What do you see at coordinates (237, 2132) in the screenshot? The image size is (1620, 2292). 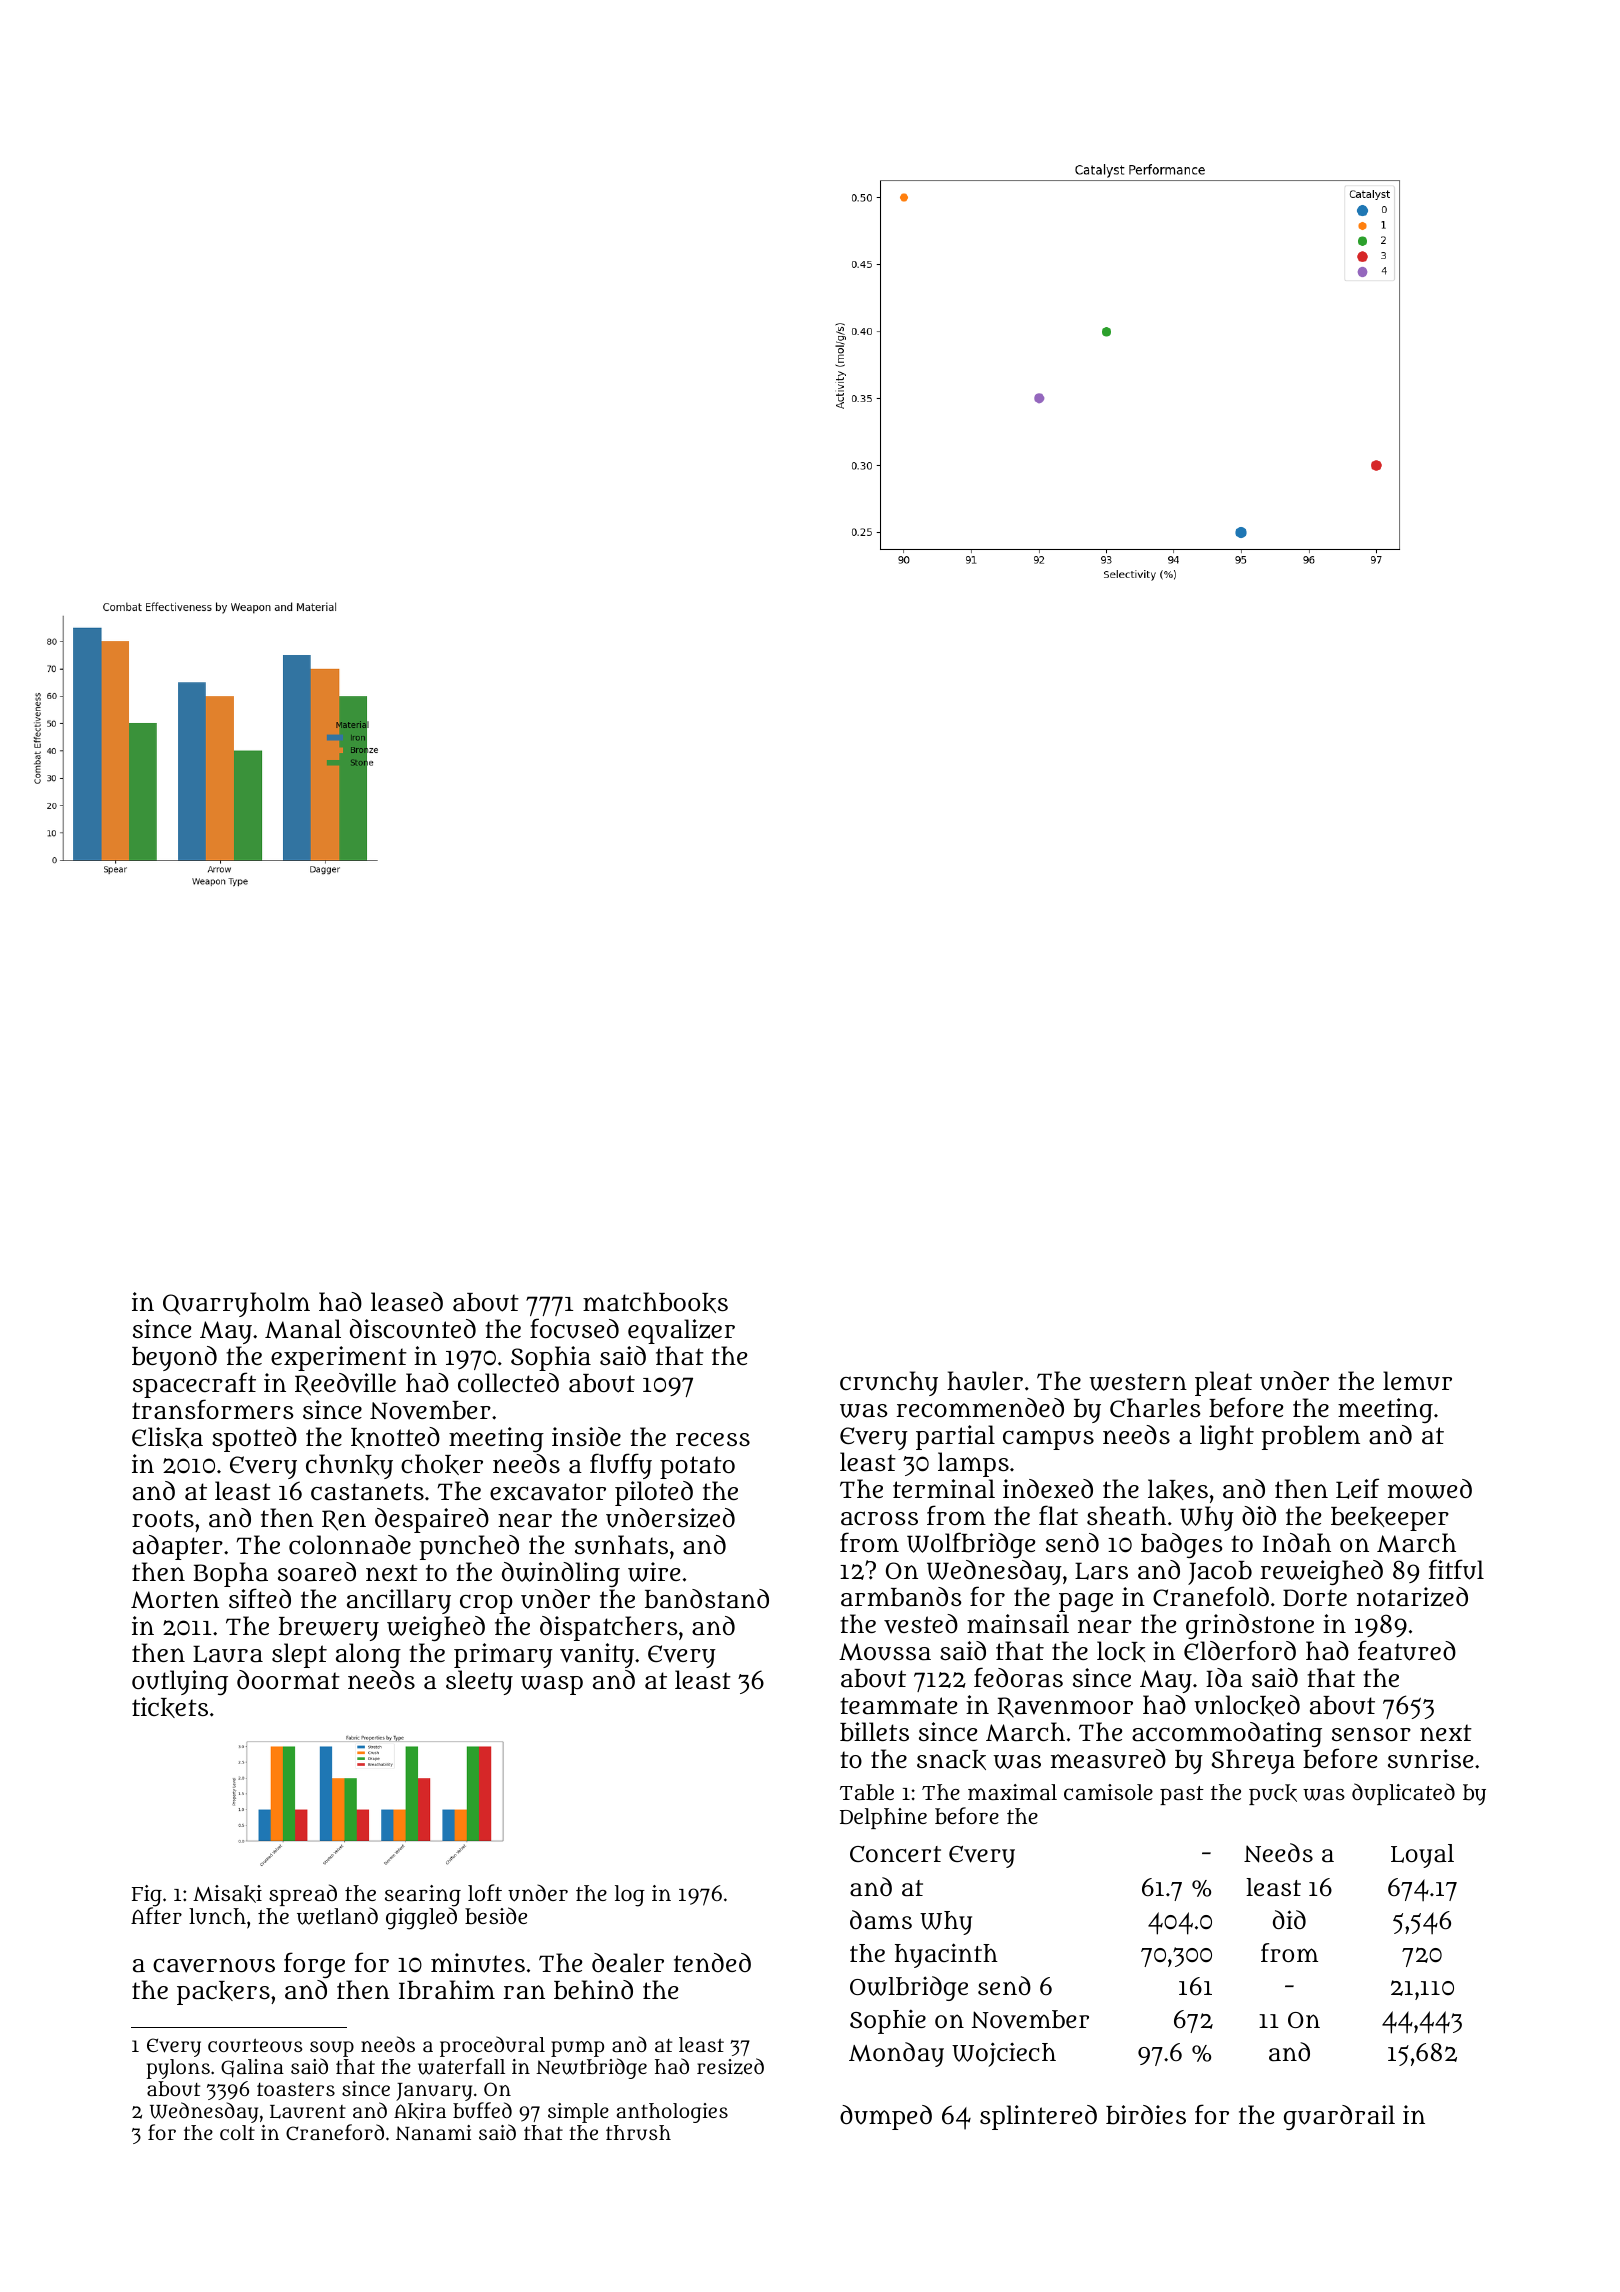 I see `colt` at bounding box center [237, 2132].
